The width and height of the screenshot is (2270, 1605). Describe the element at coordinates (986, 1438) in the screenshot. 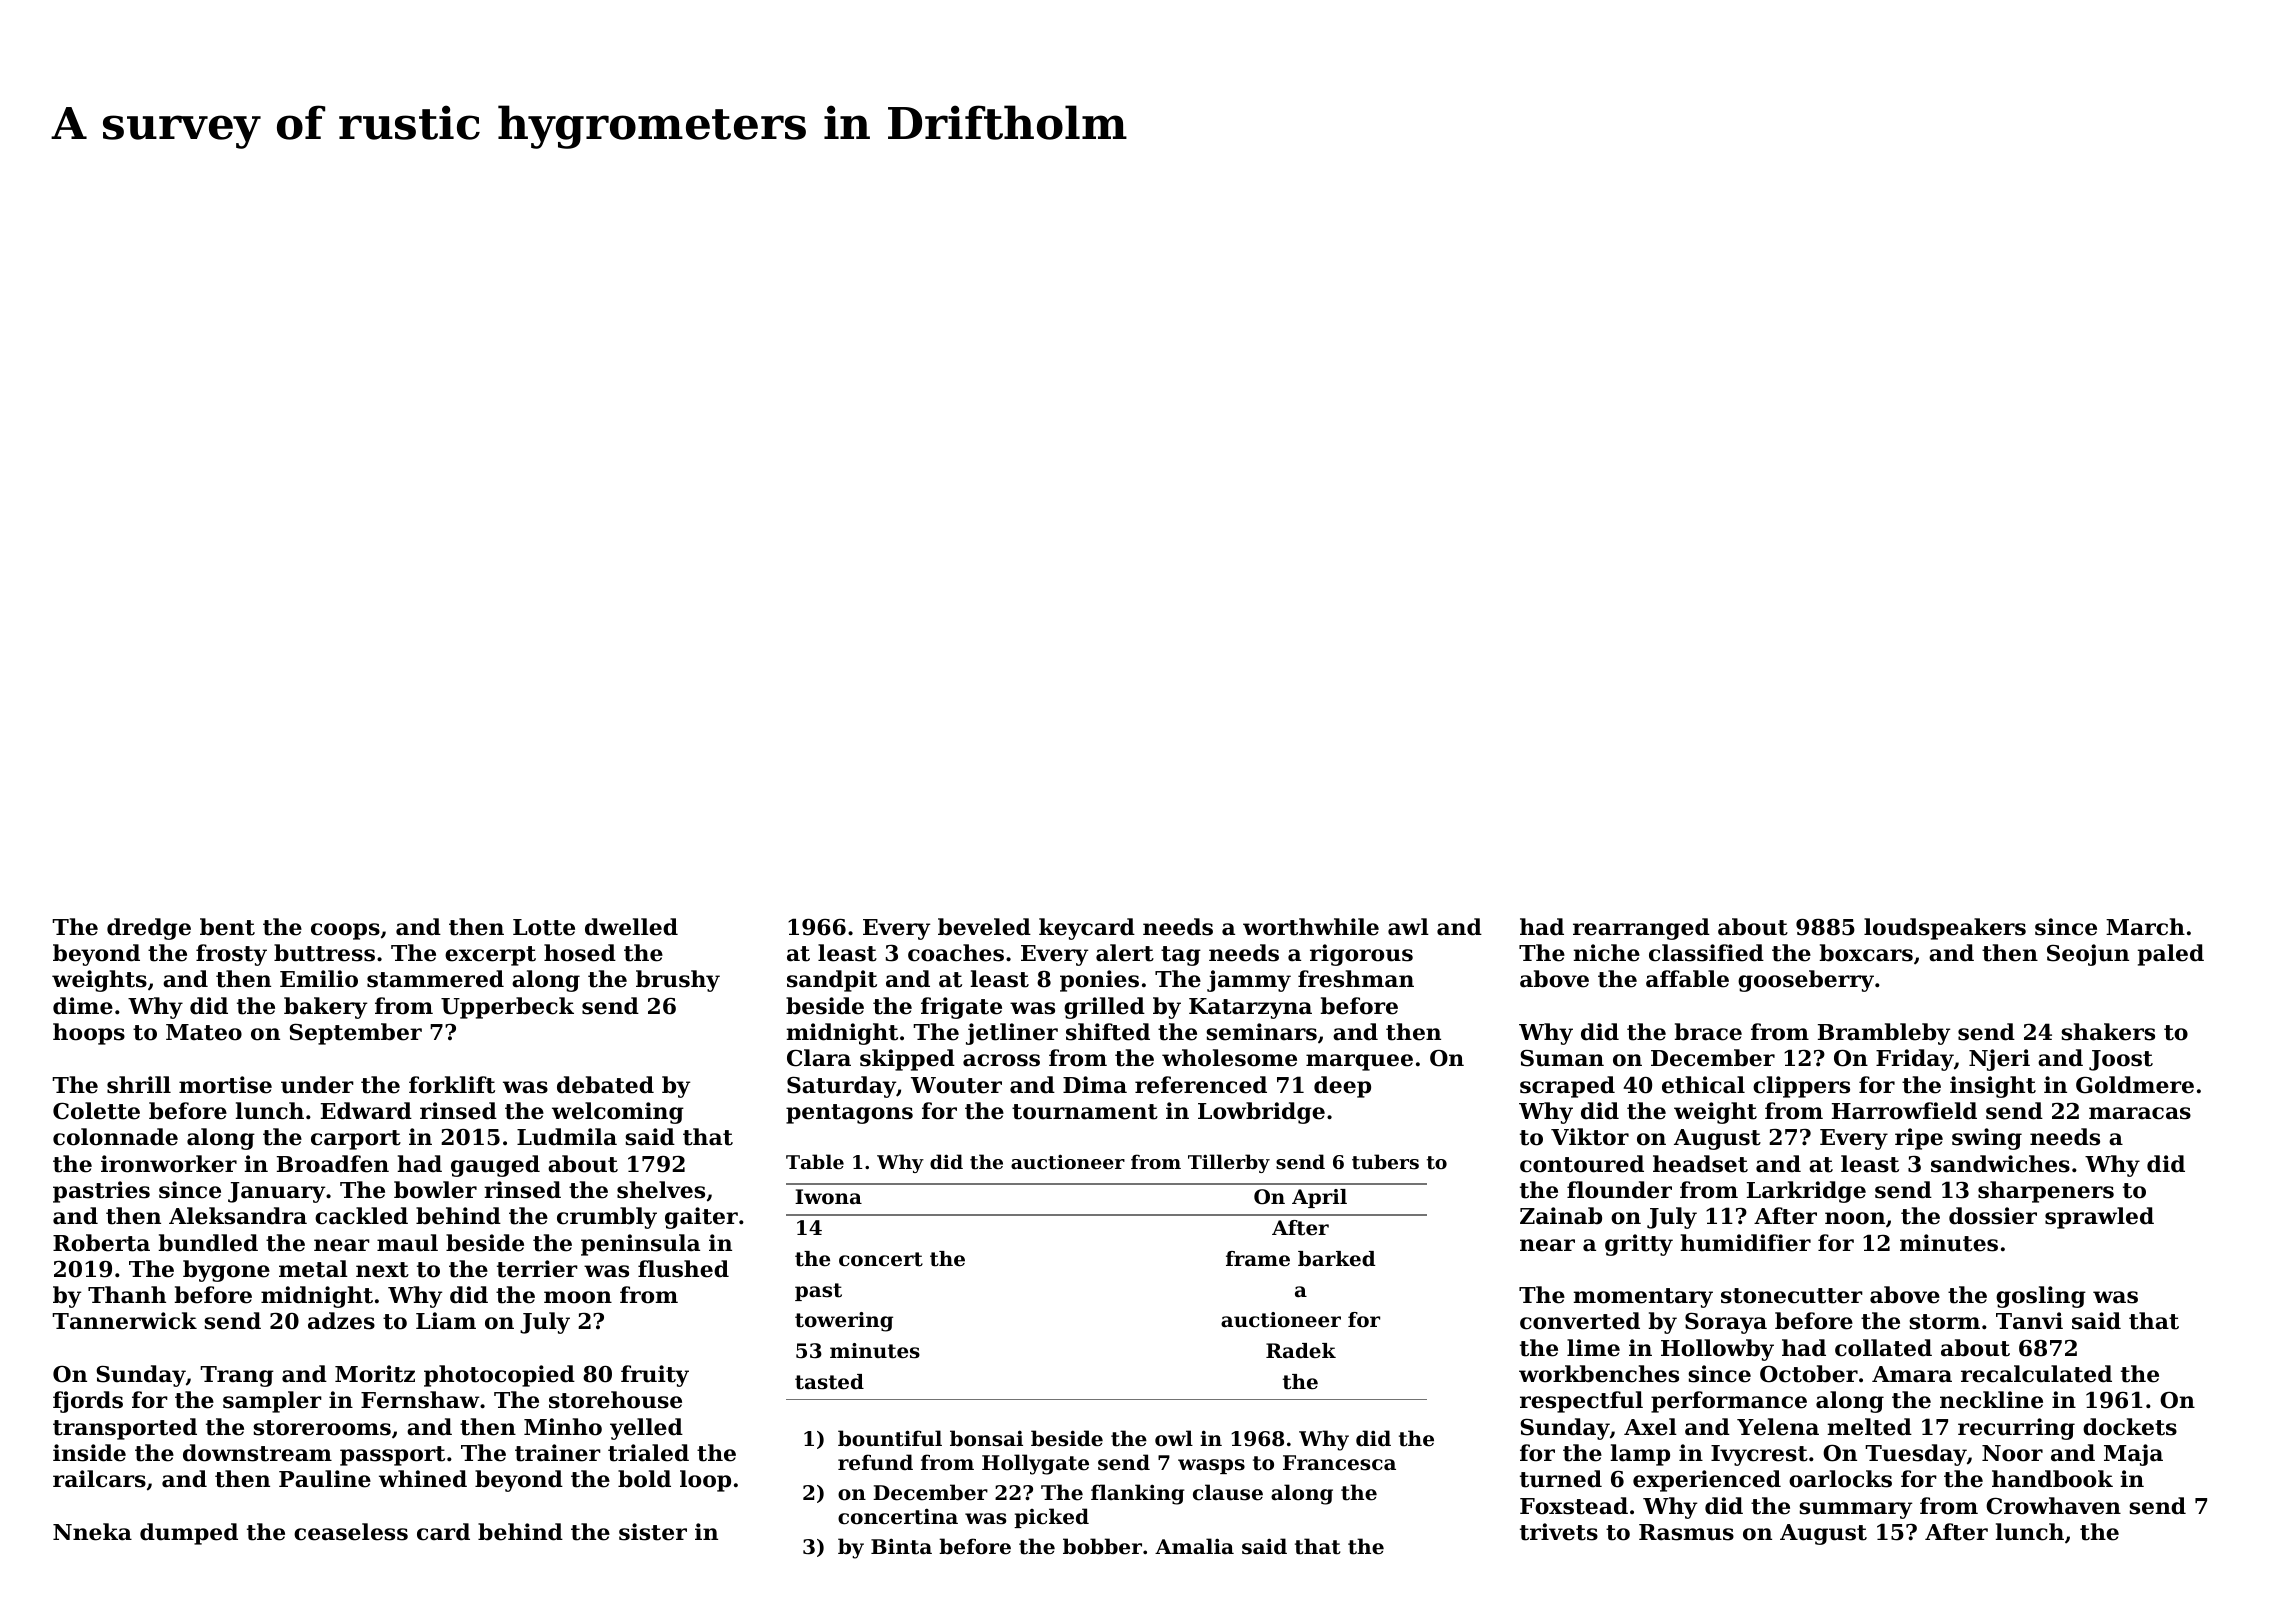

I see `bonsai` at that location.
